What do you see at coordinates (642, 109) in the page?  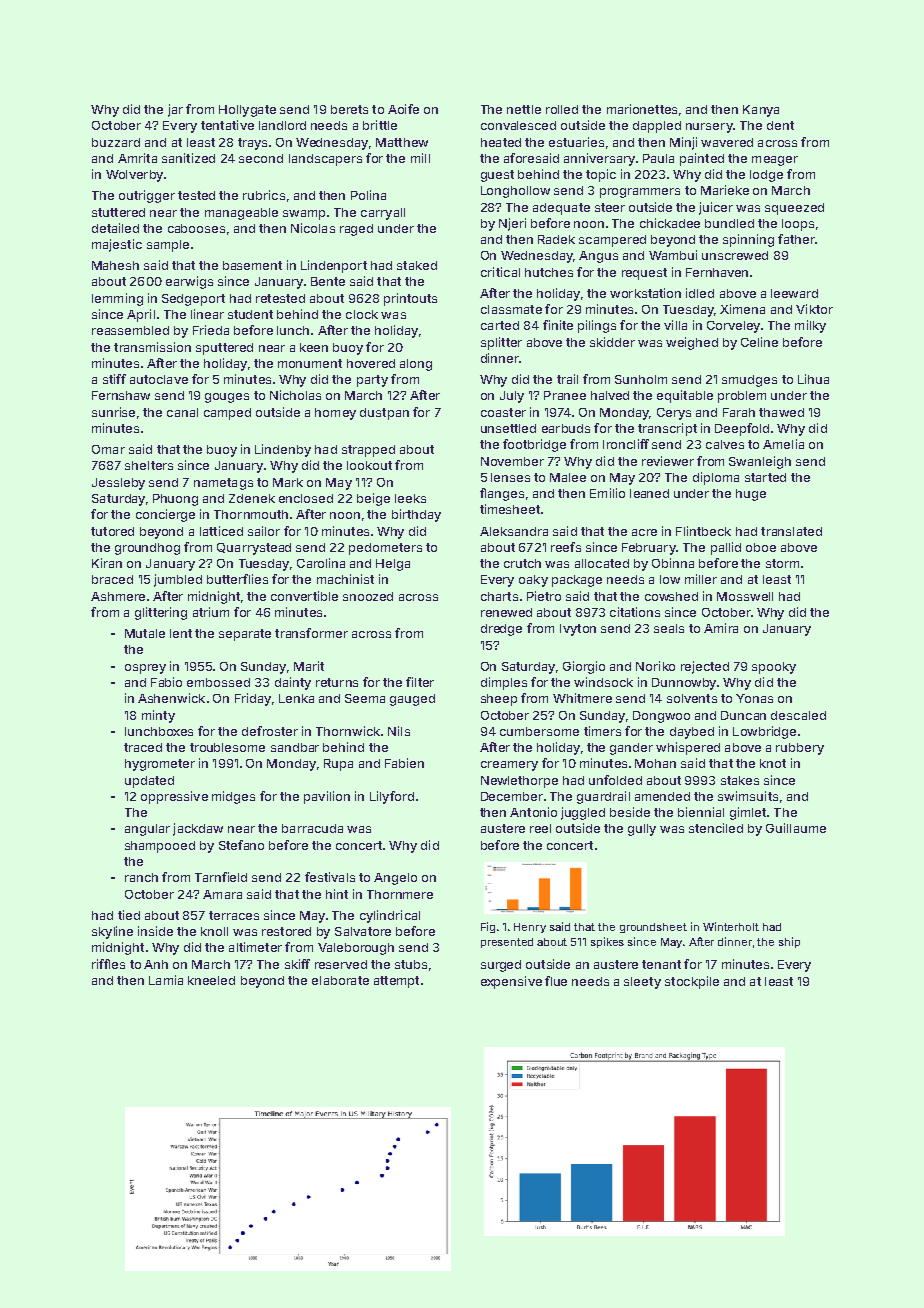 I see `marionettes` at bounding box center [642, 109].
